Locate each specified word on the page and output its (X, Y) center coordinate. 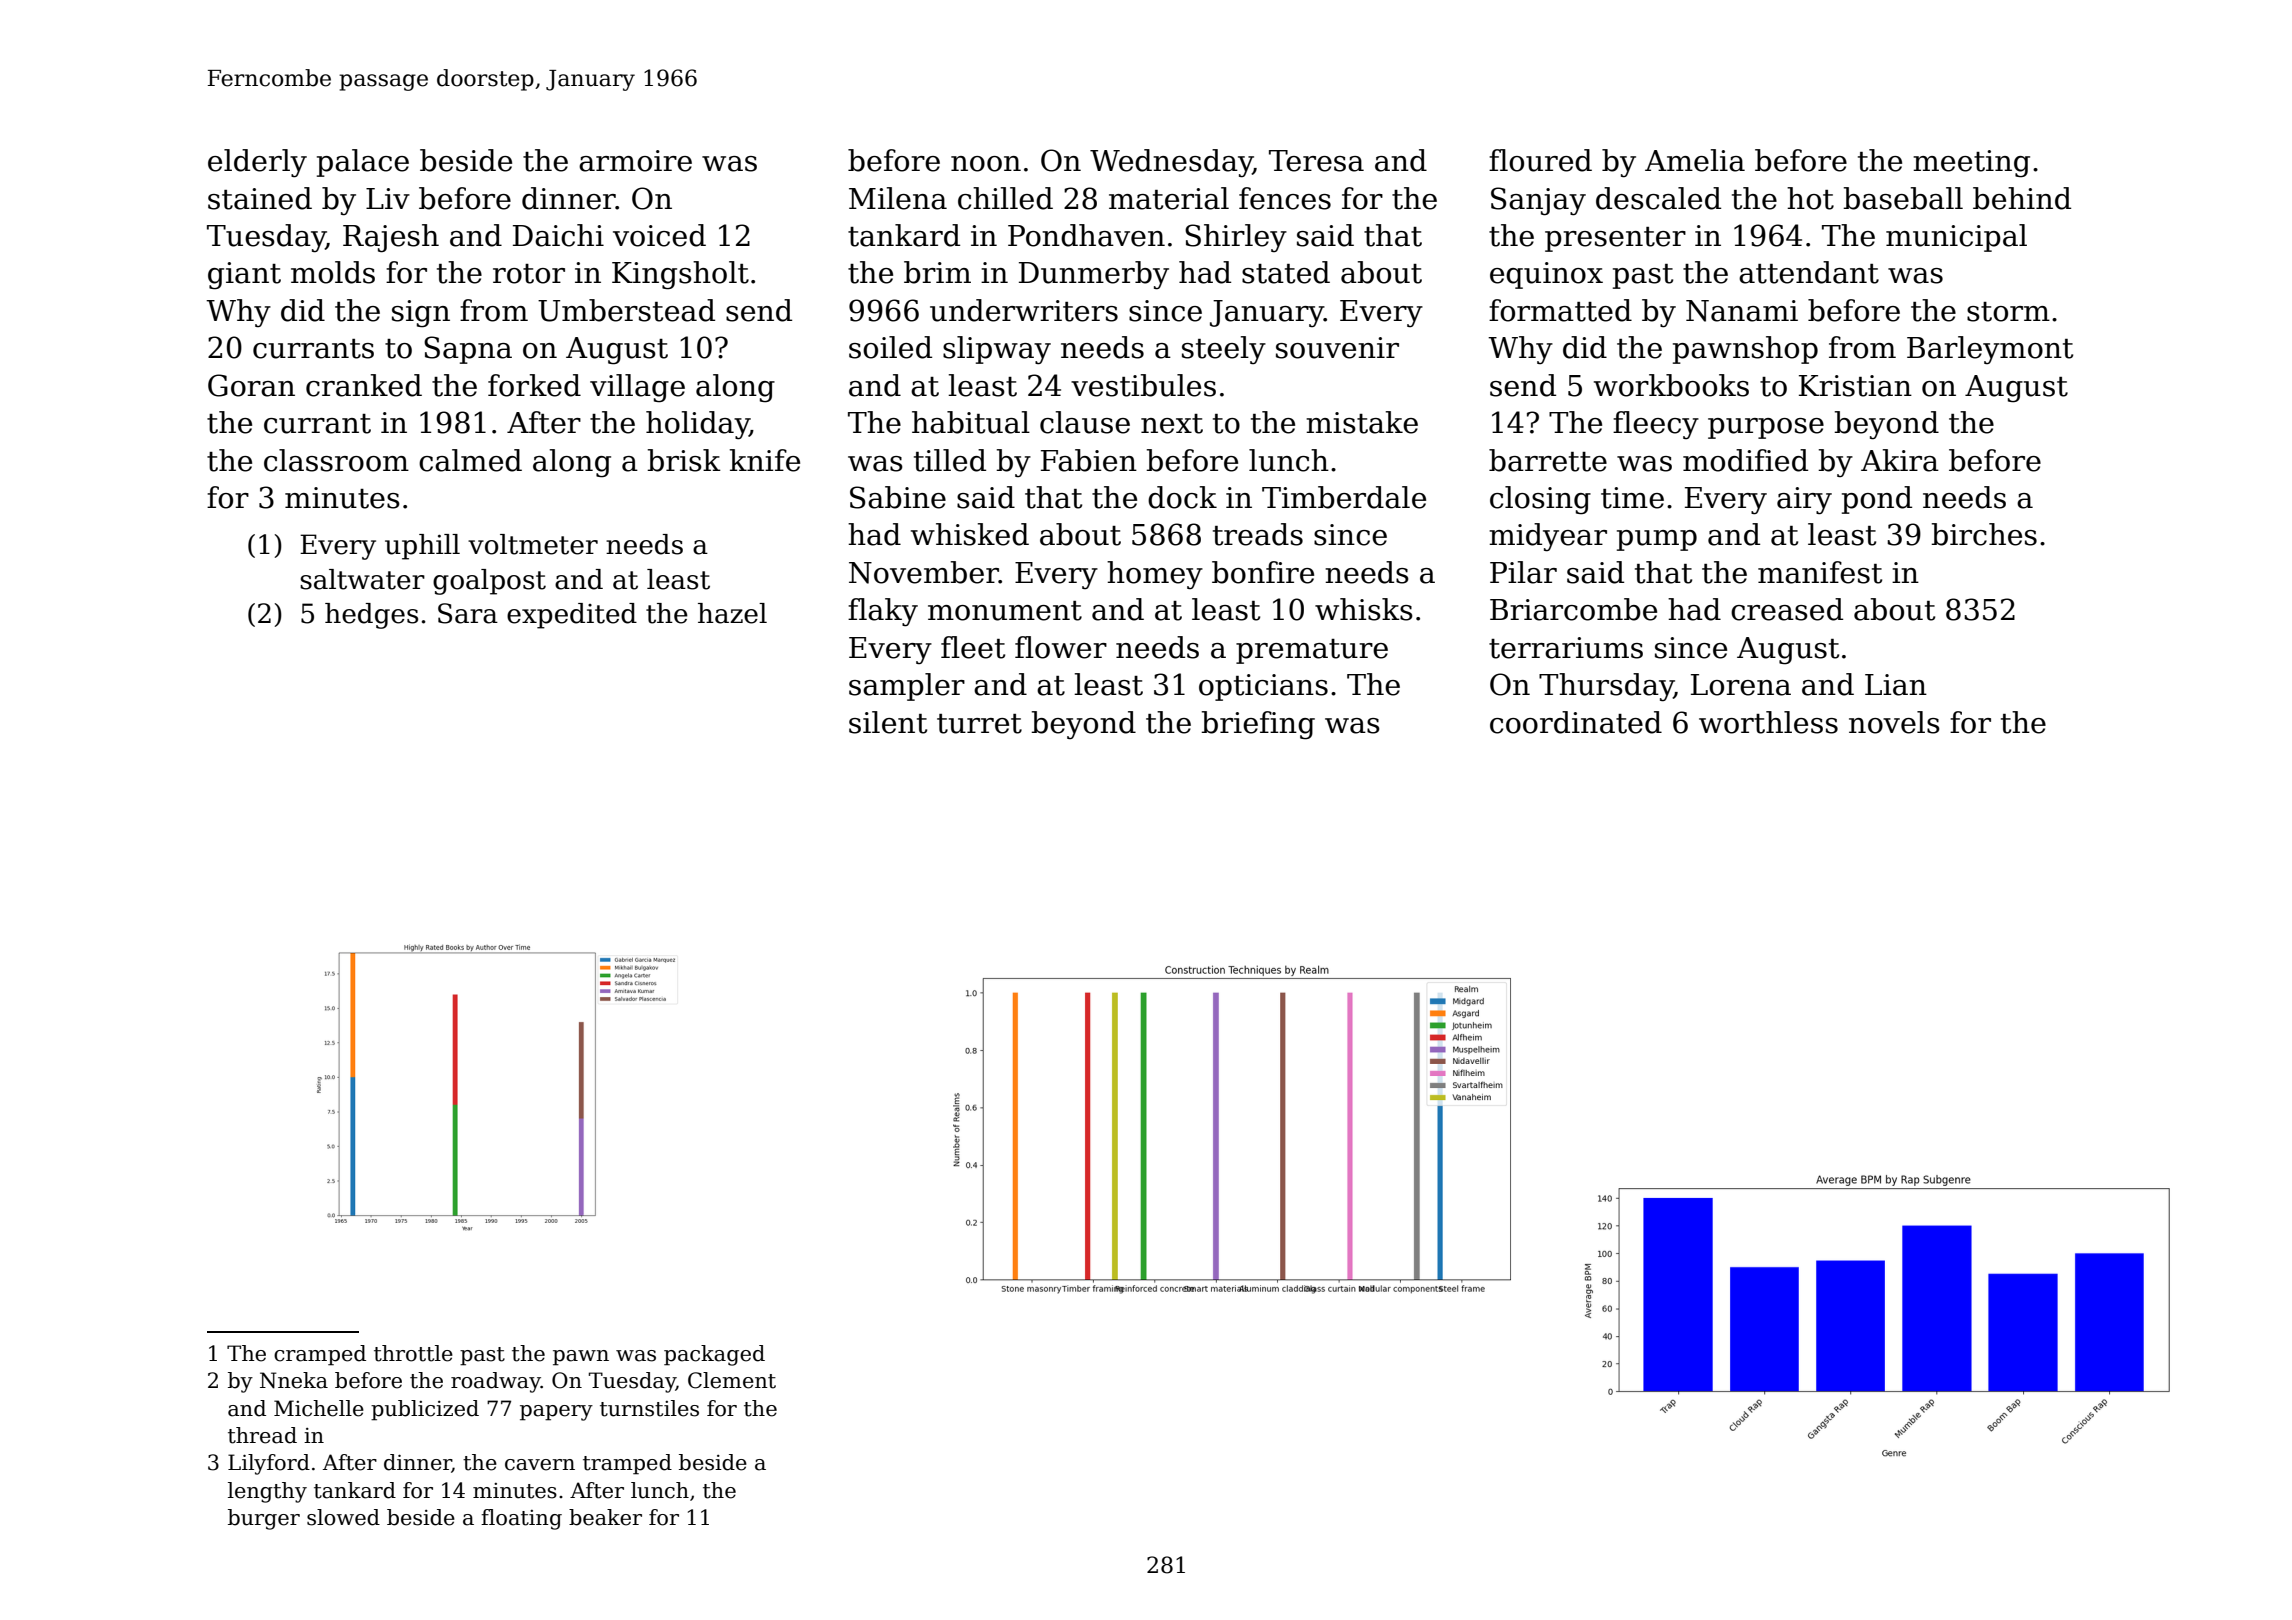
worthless (1768, 722)
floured (1540, 160)
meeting (1971, 164)
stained (260, 198)
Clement (732, 1380)
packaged (714, 1355)
